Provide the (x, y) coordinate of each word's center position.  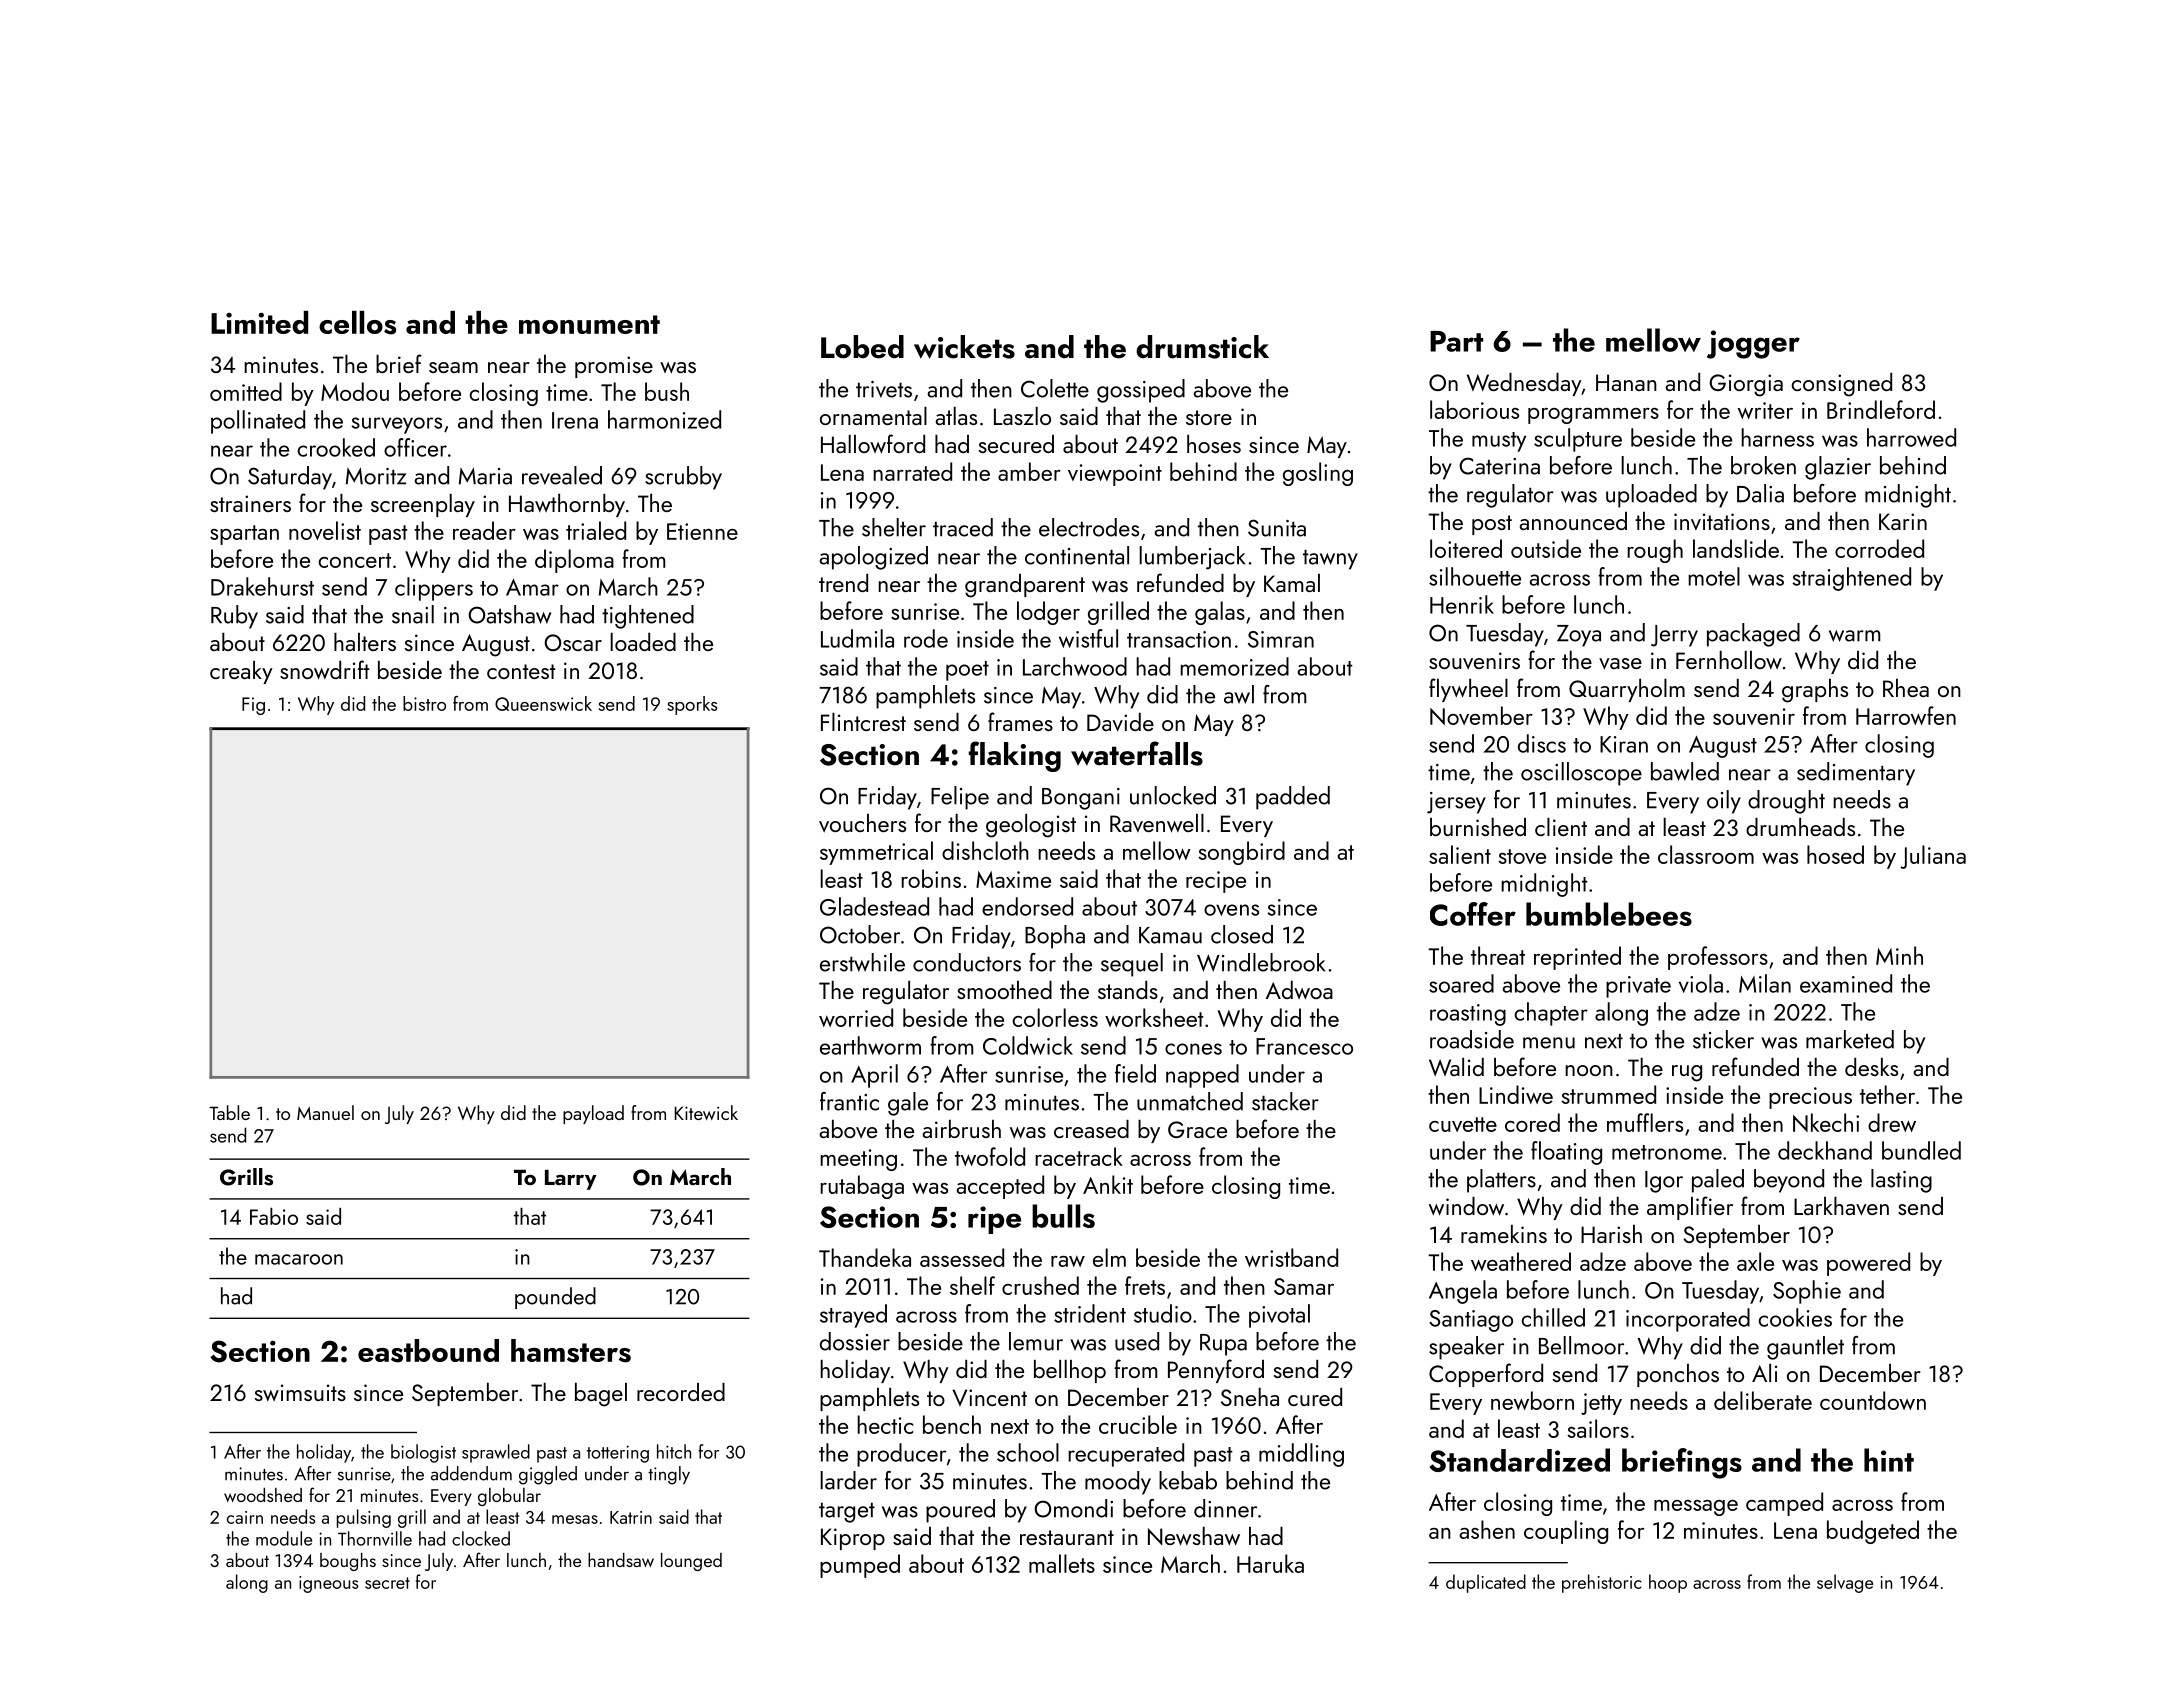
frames (1020, 721)
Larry (571, 1180)
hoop (1668, 1583)
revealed (562, 475)
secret (387, 1583)
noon (1589, 1070)
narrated (912, 471)
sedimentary (1856, 774)
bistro (424, 703)
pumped (860, 1566)
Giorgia (1746, 385)
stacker (1285, 1101)
